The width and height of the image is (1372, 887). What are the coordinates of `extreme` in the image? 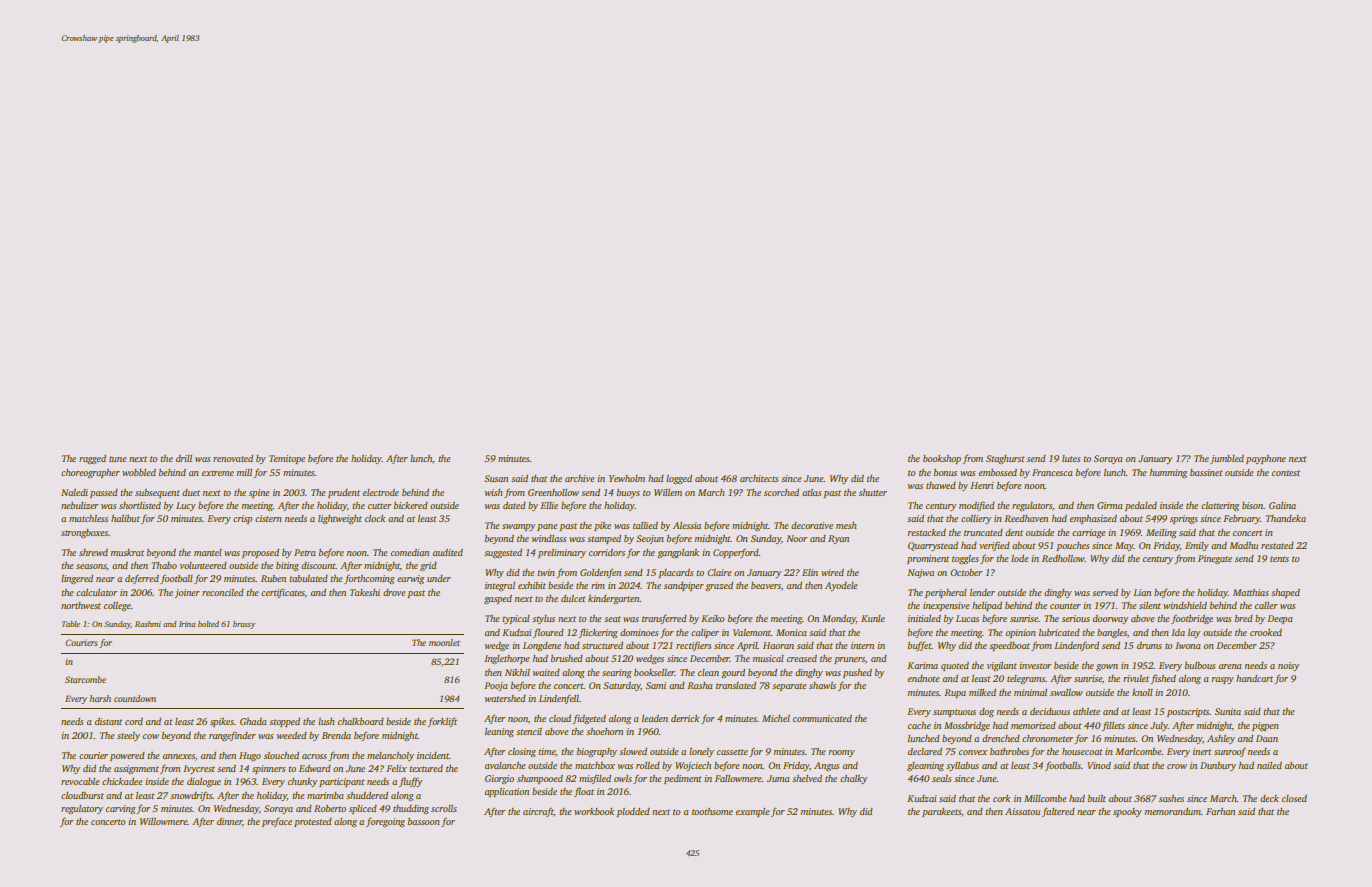 It's located at (218, 473).
